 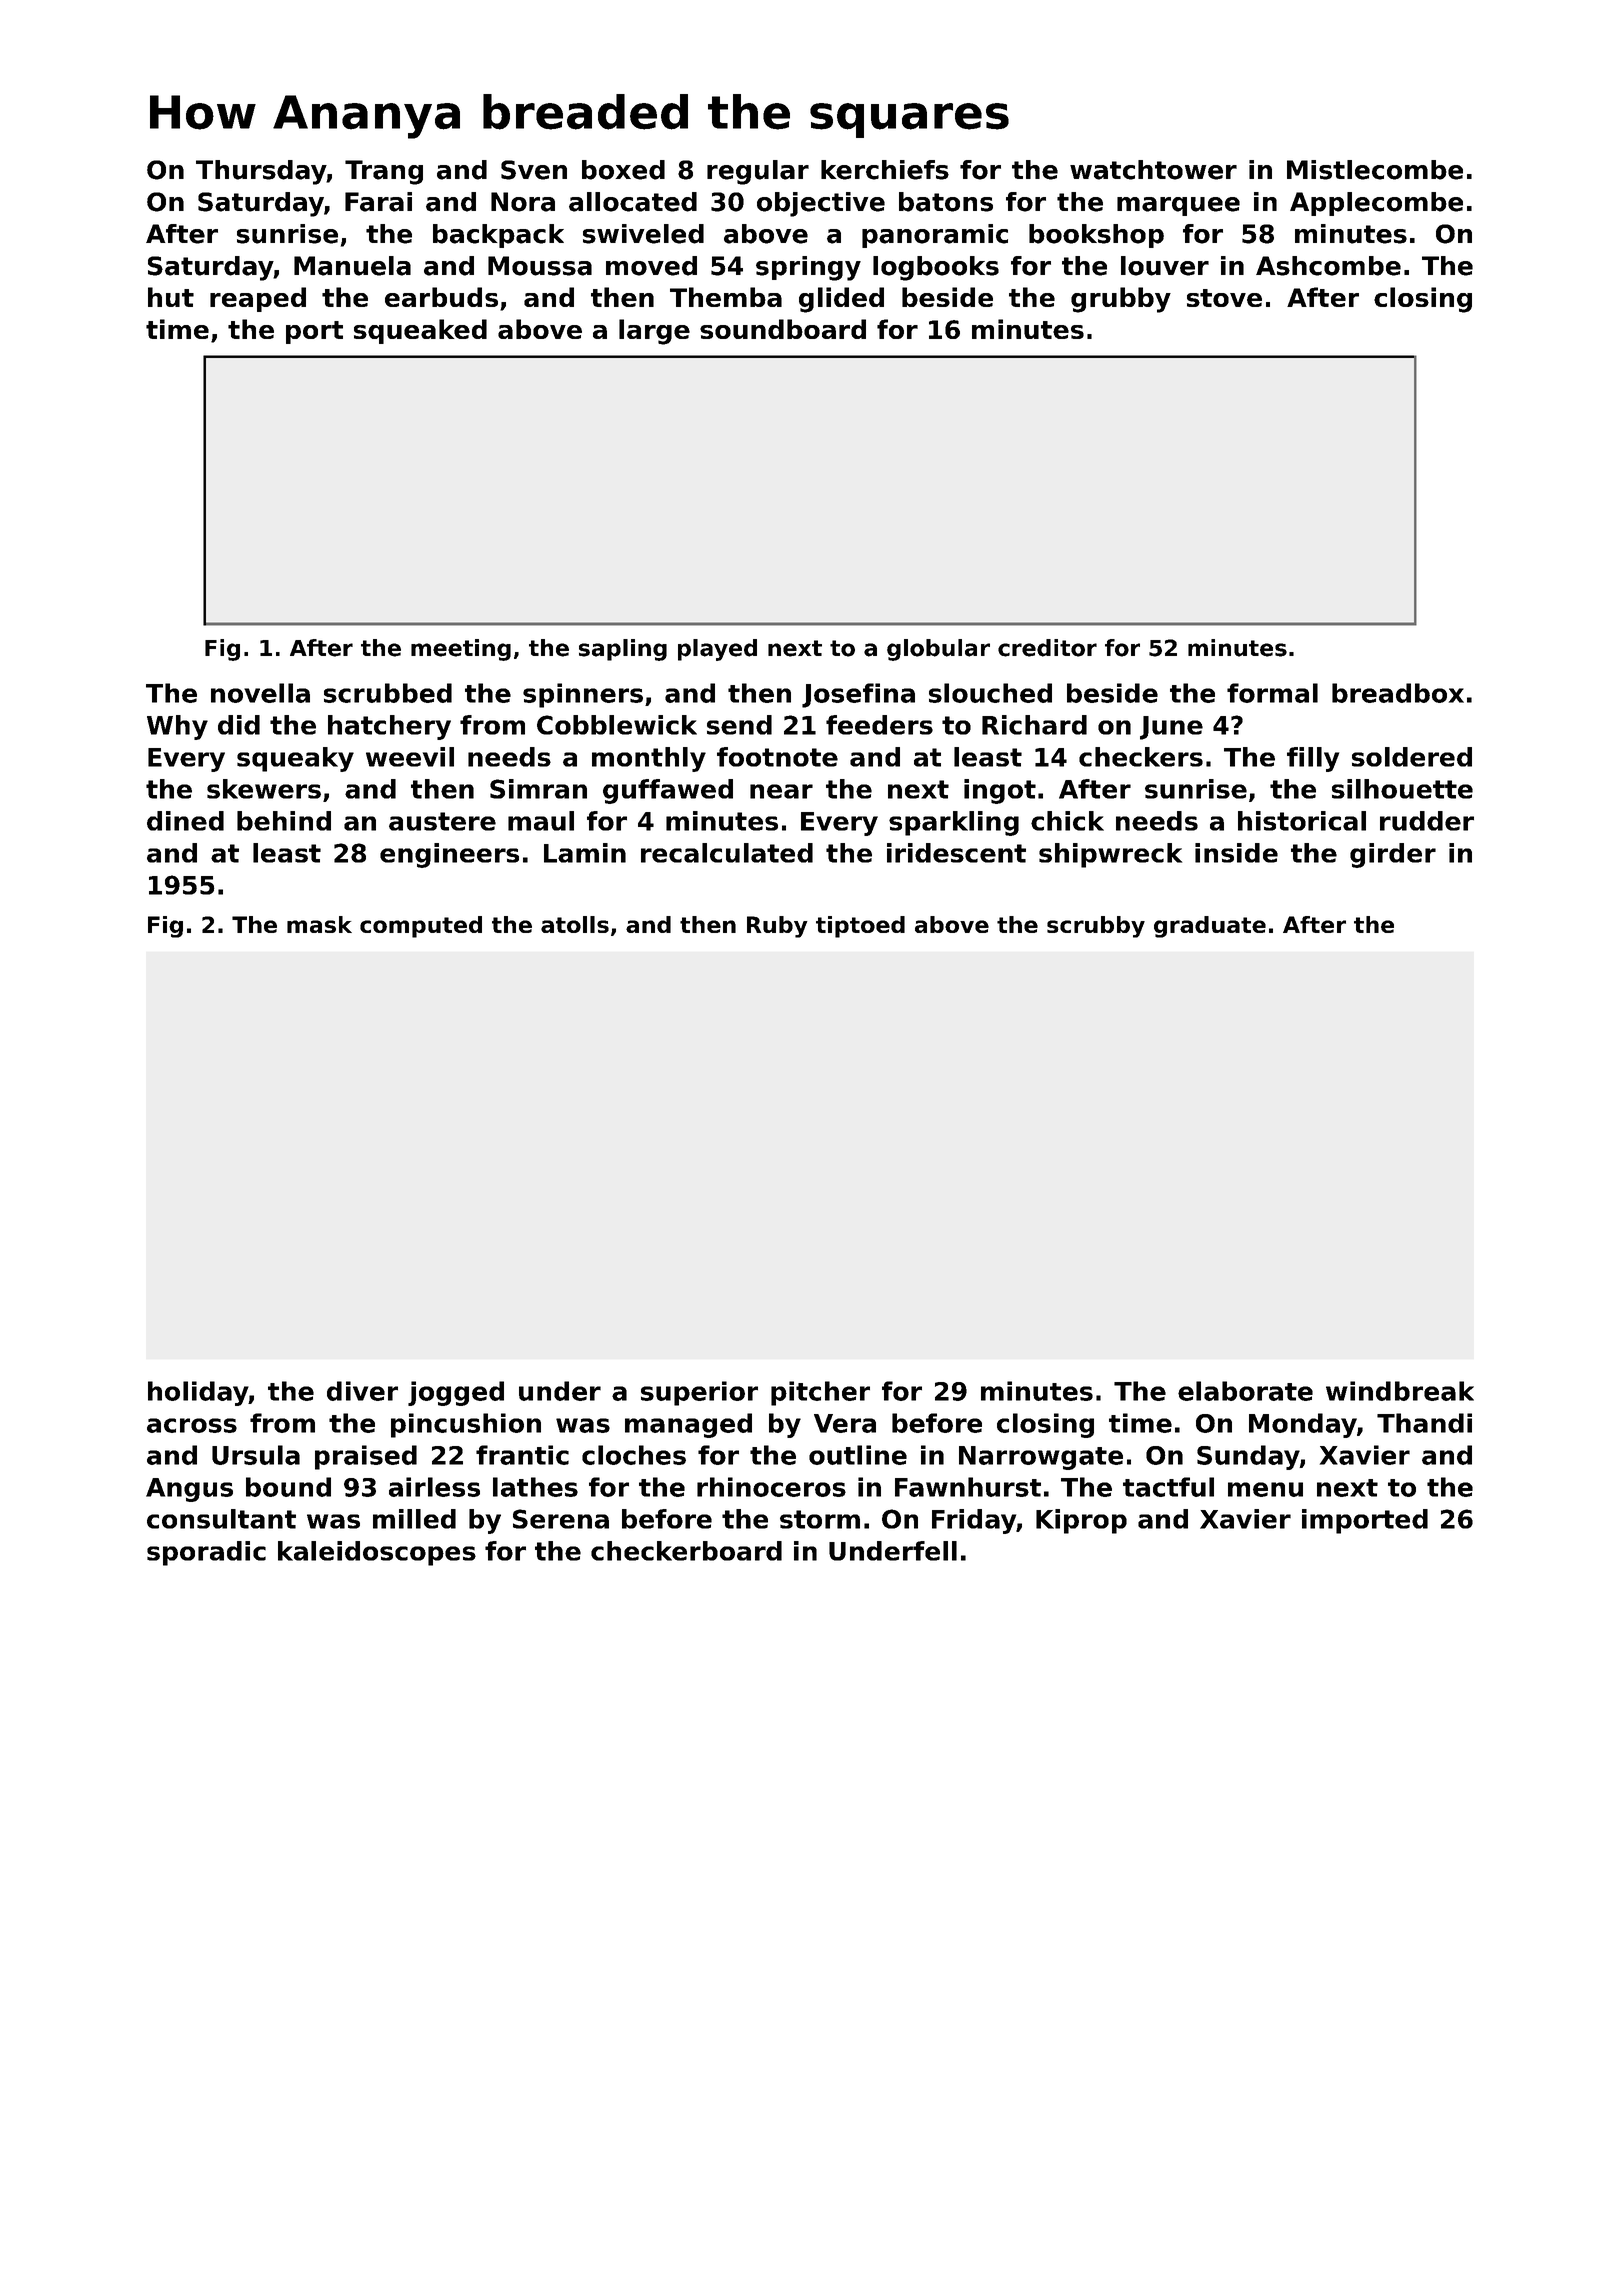 I want to click on Kiprop, so click(x=1081, y=1521).
